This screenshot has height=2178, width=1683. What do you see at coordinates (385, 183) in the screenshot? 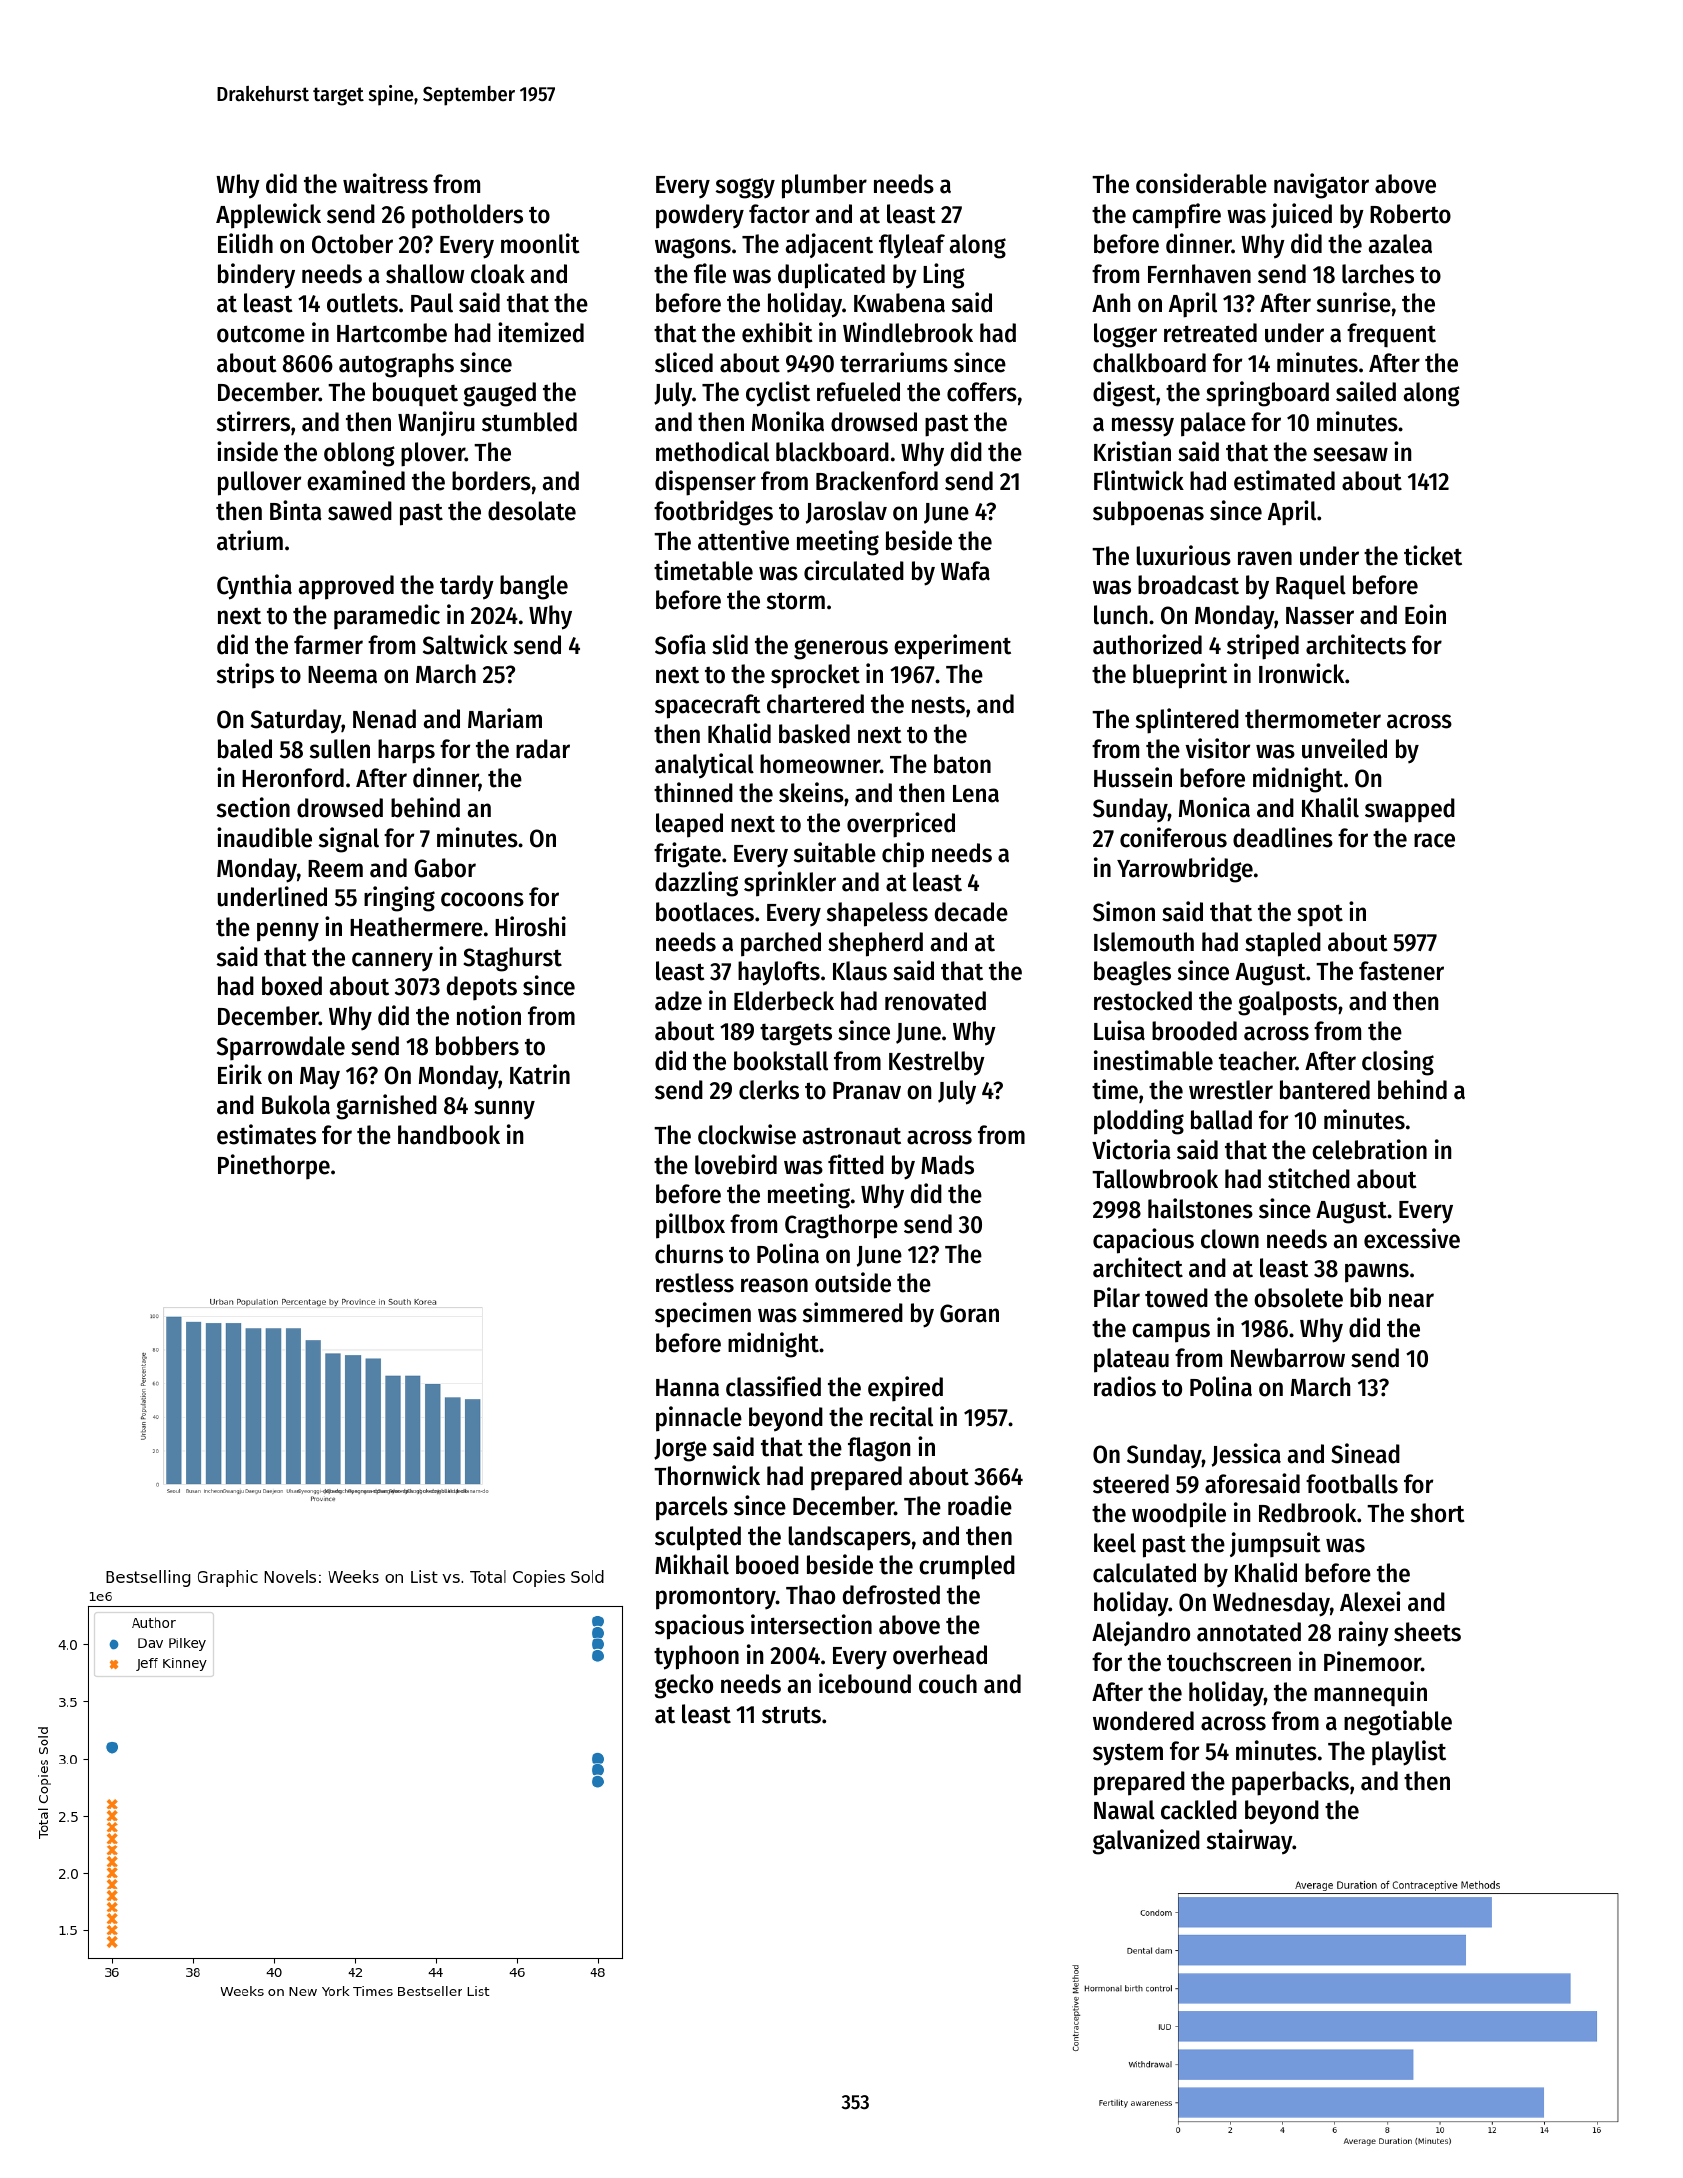
I see `waitress` at bounding box center [385, 183].
